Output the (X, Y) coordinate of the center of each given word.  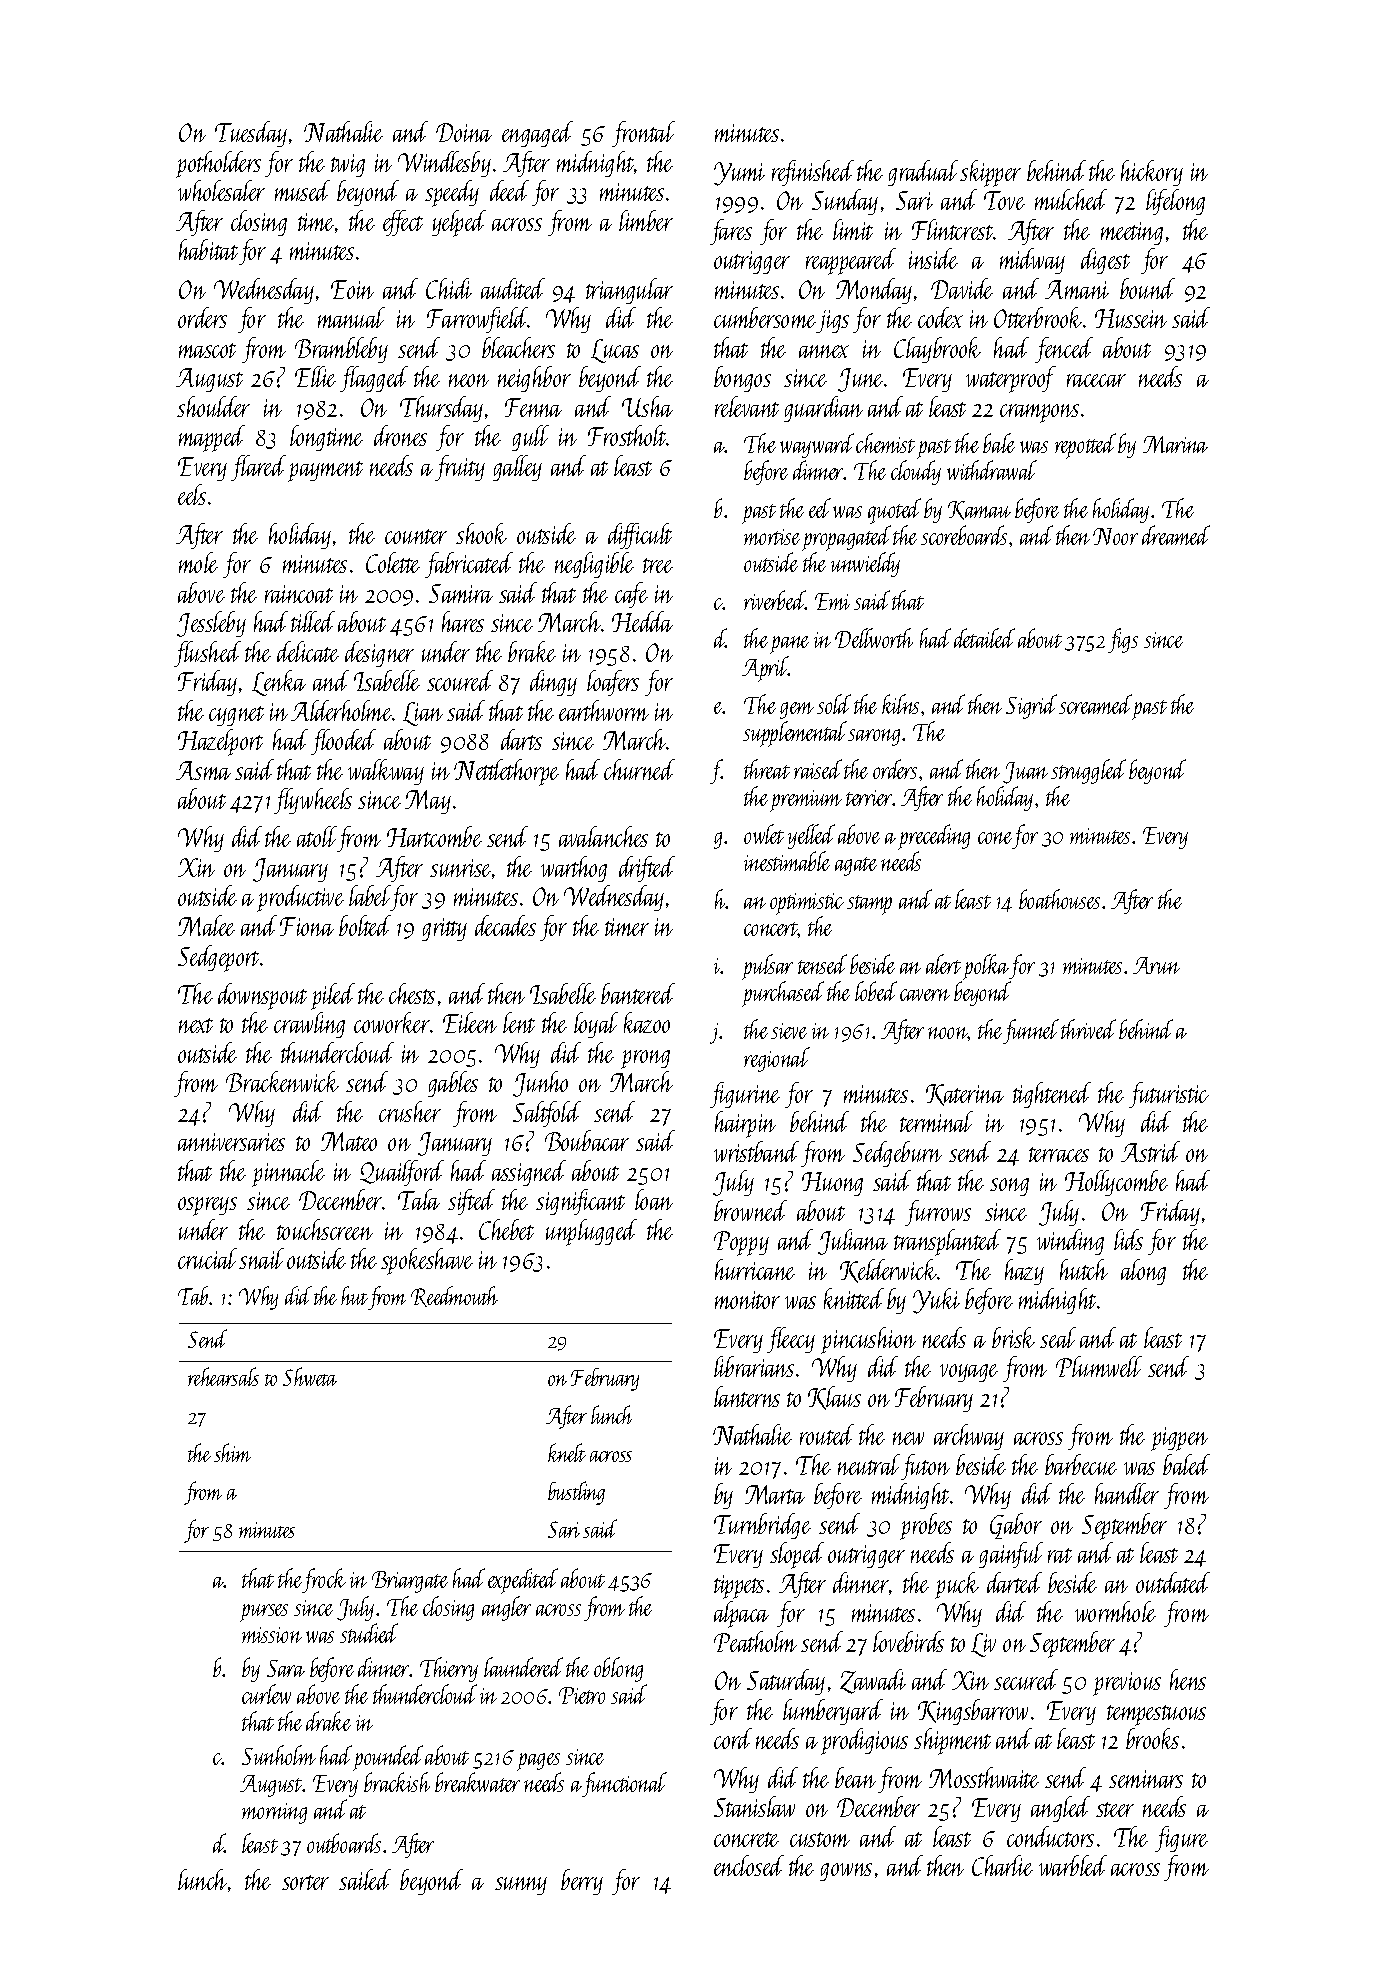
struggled (1088, 771)
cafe (631, 595)
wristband (756, 1151)
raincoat (299, 594)
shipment (952, 1741)
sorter (305, 1882)
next (196, 1025)
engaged (537, 134)
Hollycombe (1116, 1183)
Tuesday (251, 134)
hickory (1152, 173)
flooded (343, 742)
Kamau (979, 510)
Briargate (410, 1582)
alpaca (741, 1614)
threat (767, 769)
